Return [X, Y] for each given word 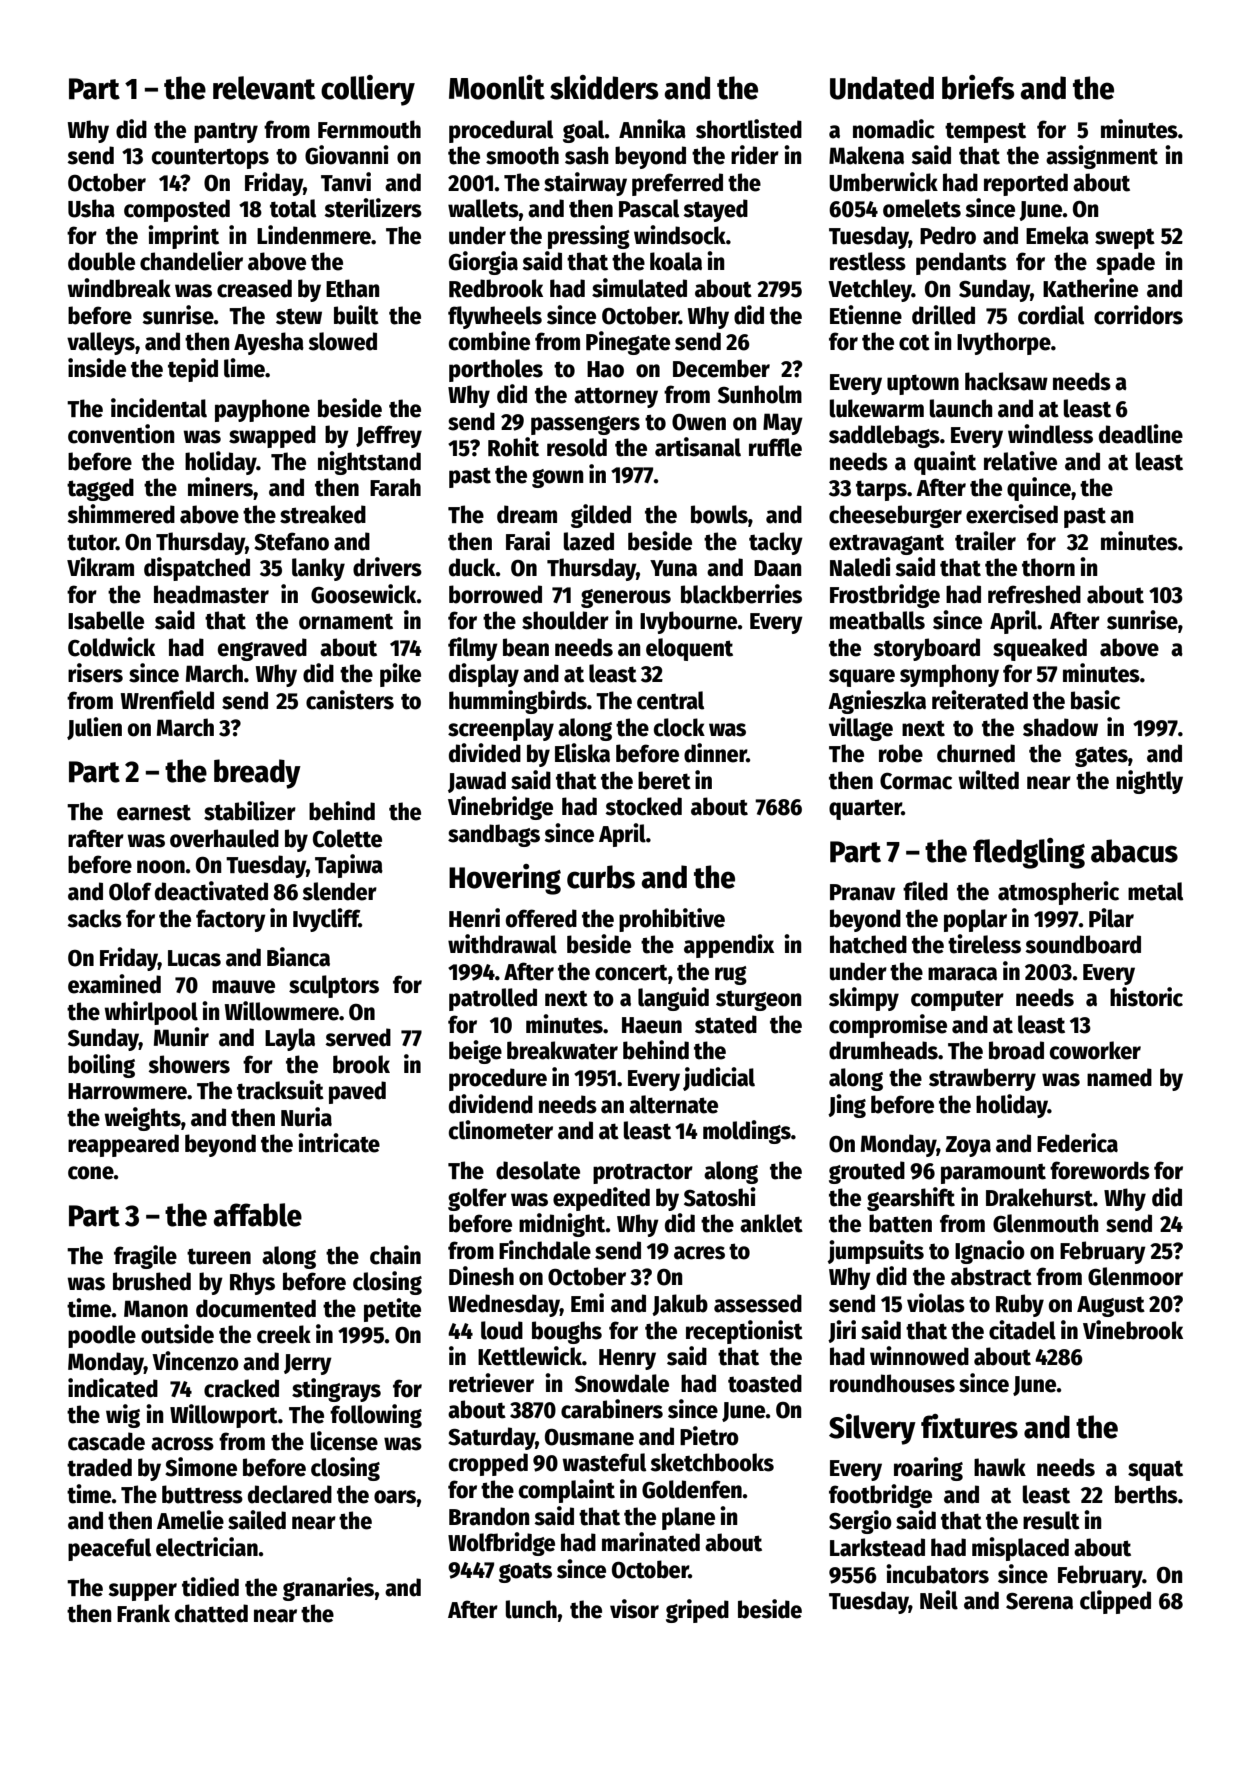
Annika [652, 129]
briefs [978, 87]
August [1111, 1306]
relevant [264, 88]
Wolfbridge [501, 1544]
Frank [143, 1613]
